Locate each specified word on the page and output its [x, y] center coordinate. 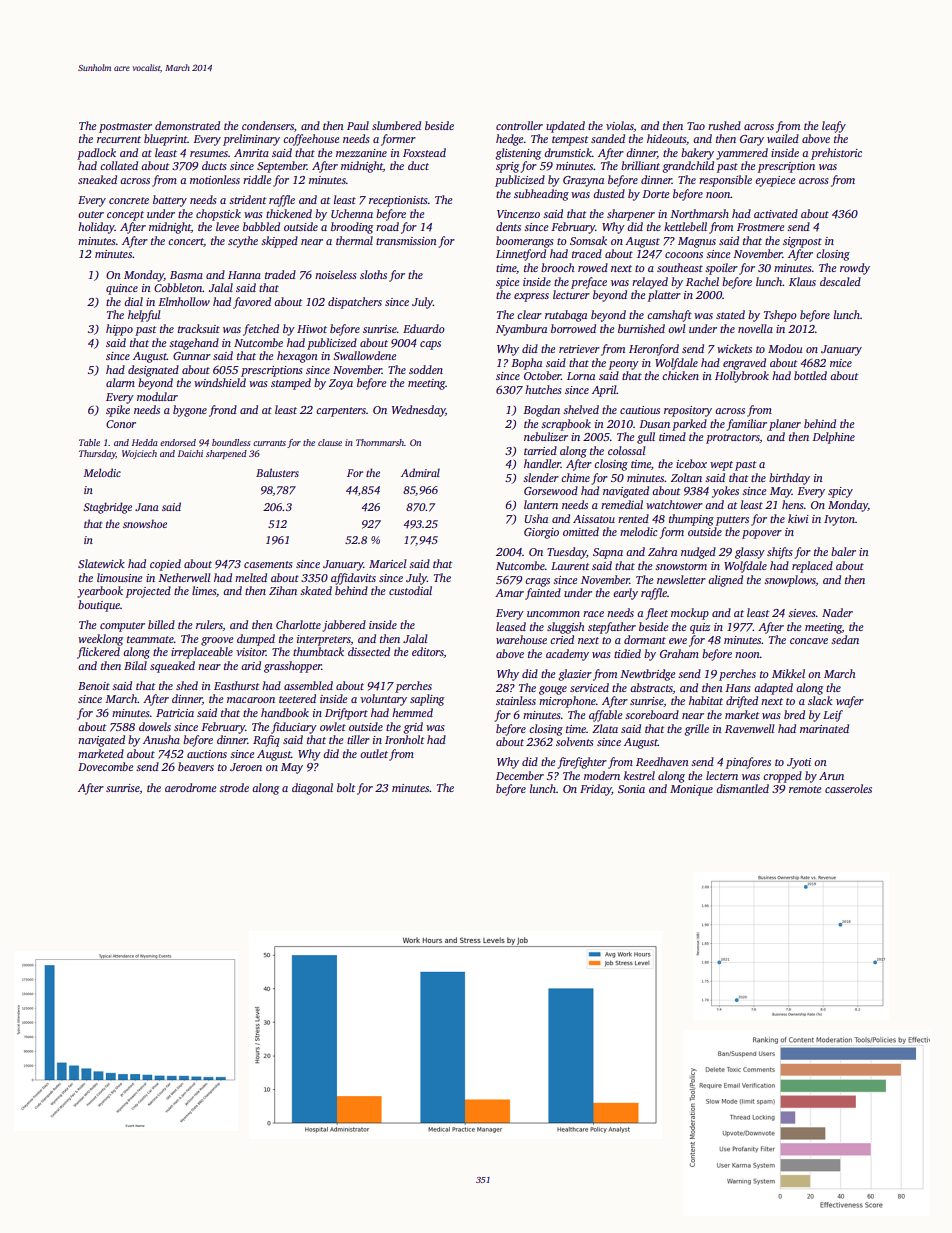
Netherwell [184, 577]
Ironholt [404, 739]
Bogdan [541, 411]
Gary [752, 140]
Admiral [420, 472]
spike [118, 411]
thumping [691, 520]
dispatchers [355, 303]
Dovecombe [106, 766]
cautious [640, 410]
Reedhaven [662, 761]
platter [664, 296]
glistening [518, 154]
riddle [257, 179]
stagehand [194, 344]
